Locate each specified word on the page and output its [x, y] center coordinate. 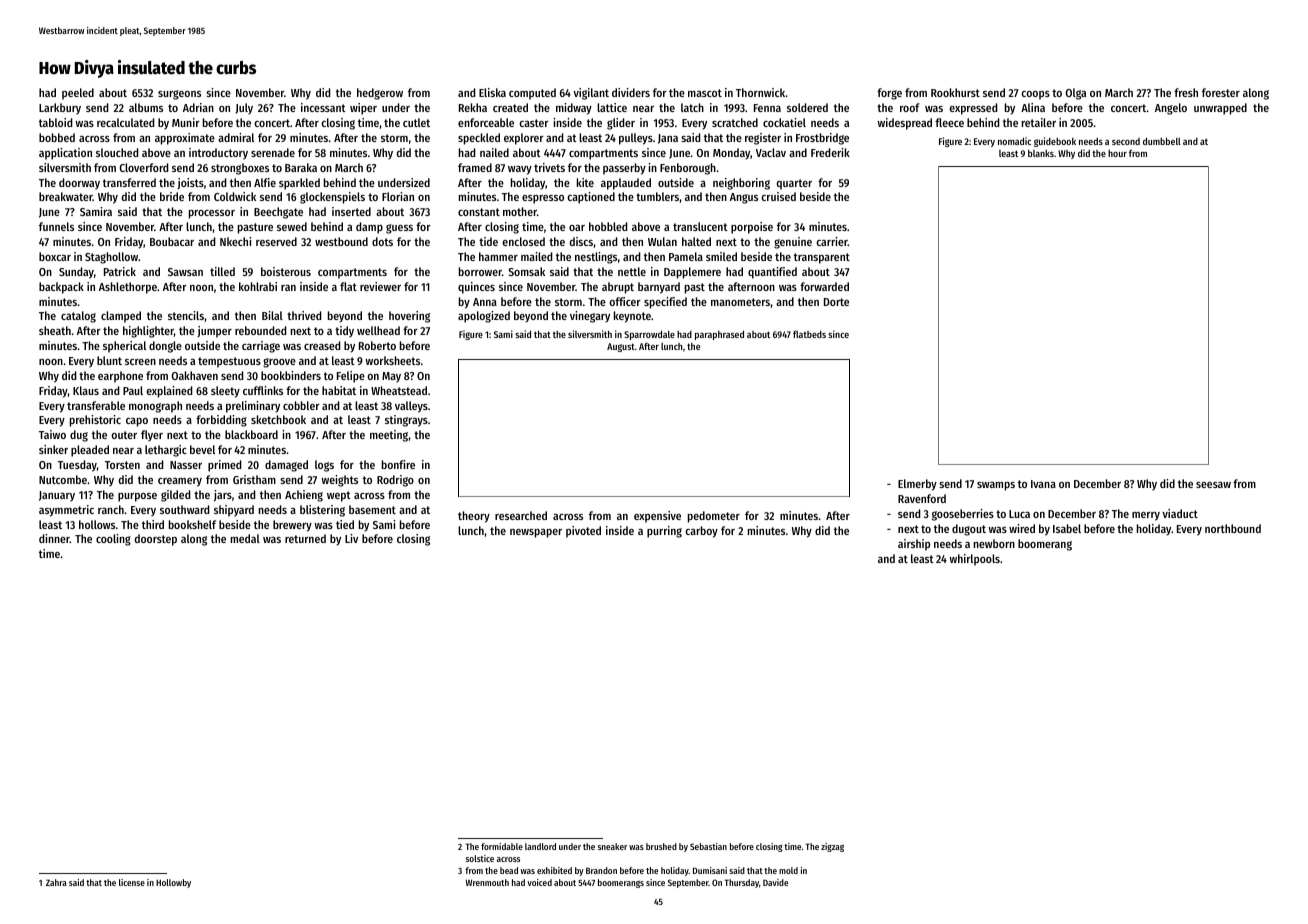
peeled [78, 94]
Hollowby [173, 883]
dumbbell [1162, 141]
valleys [411, 407]
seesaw [1213, 485]
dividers [631, 92]
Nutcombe [63, 479]
